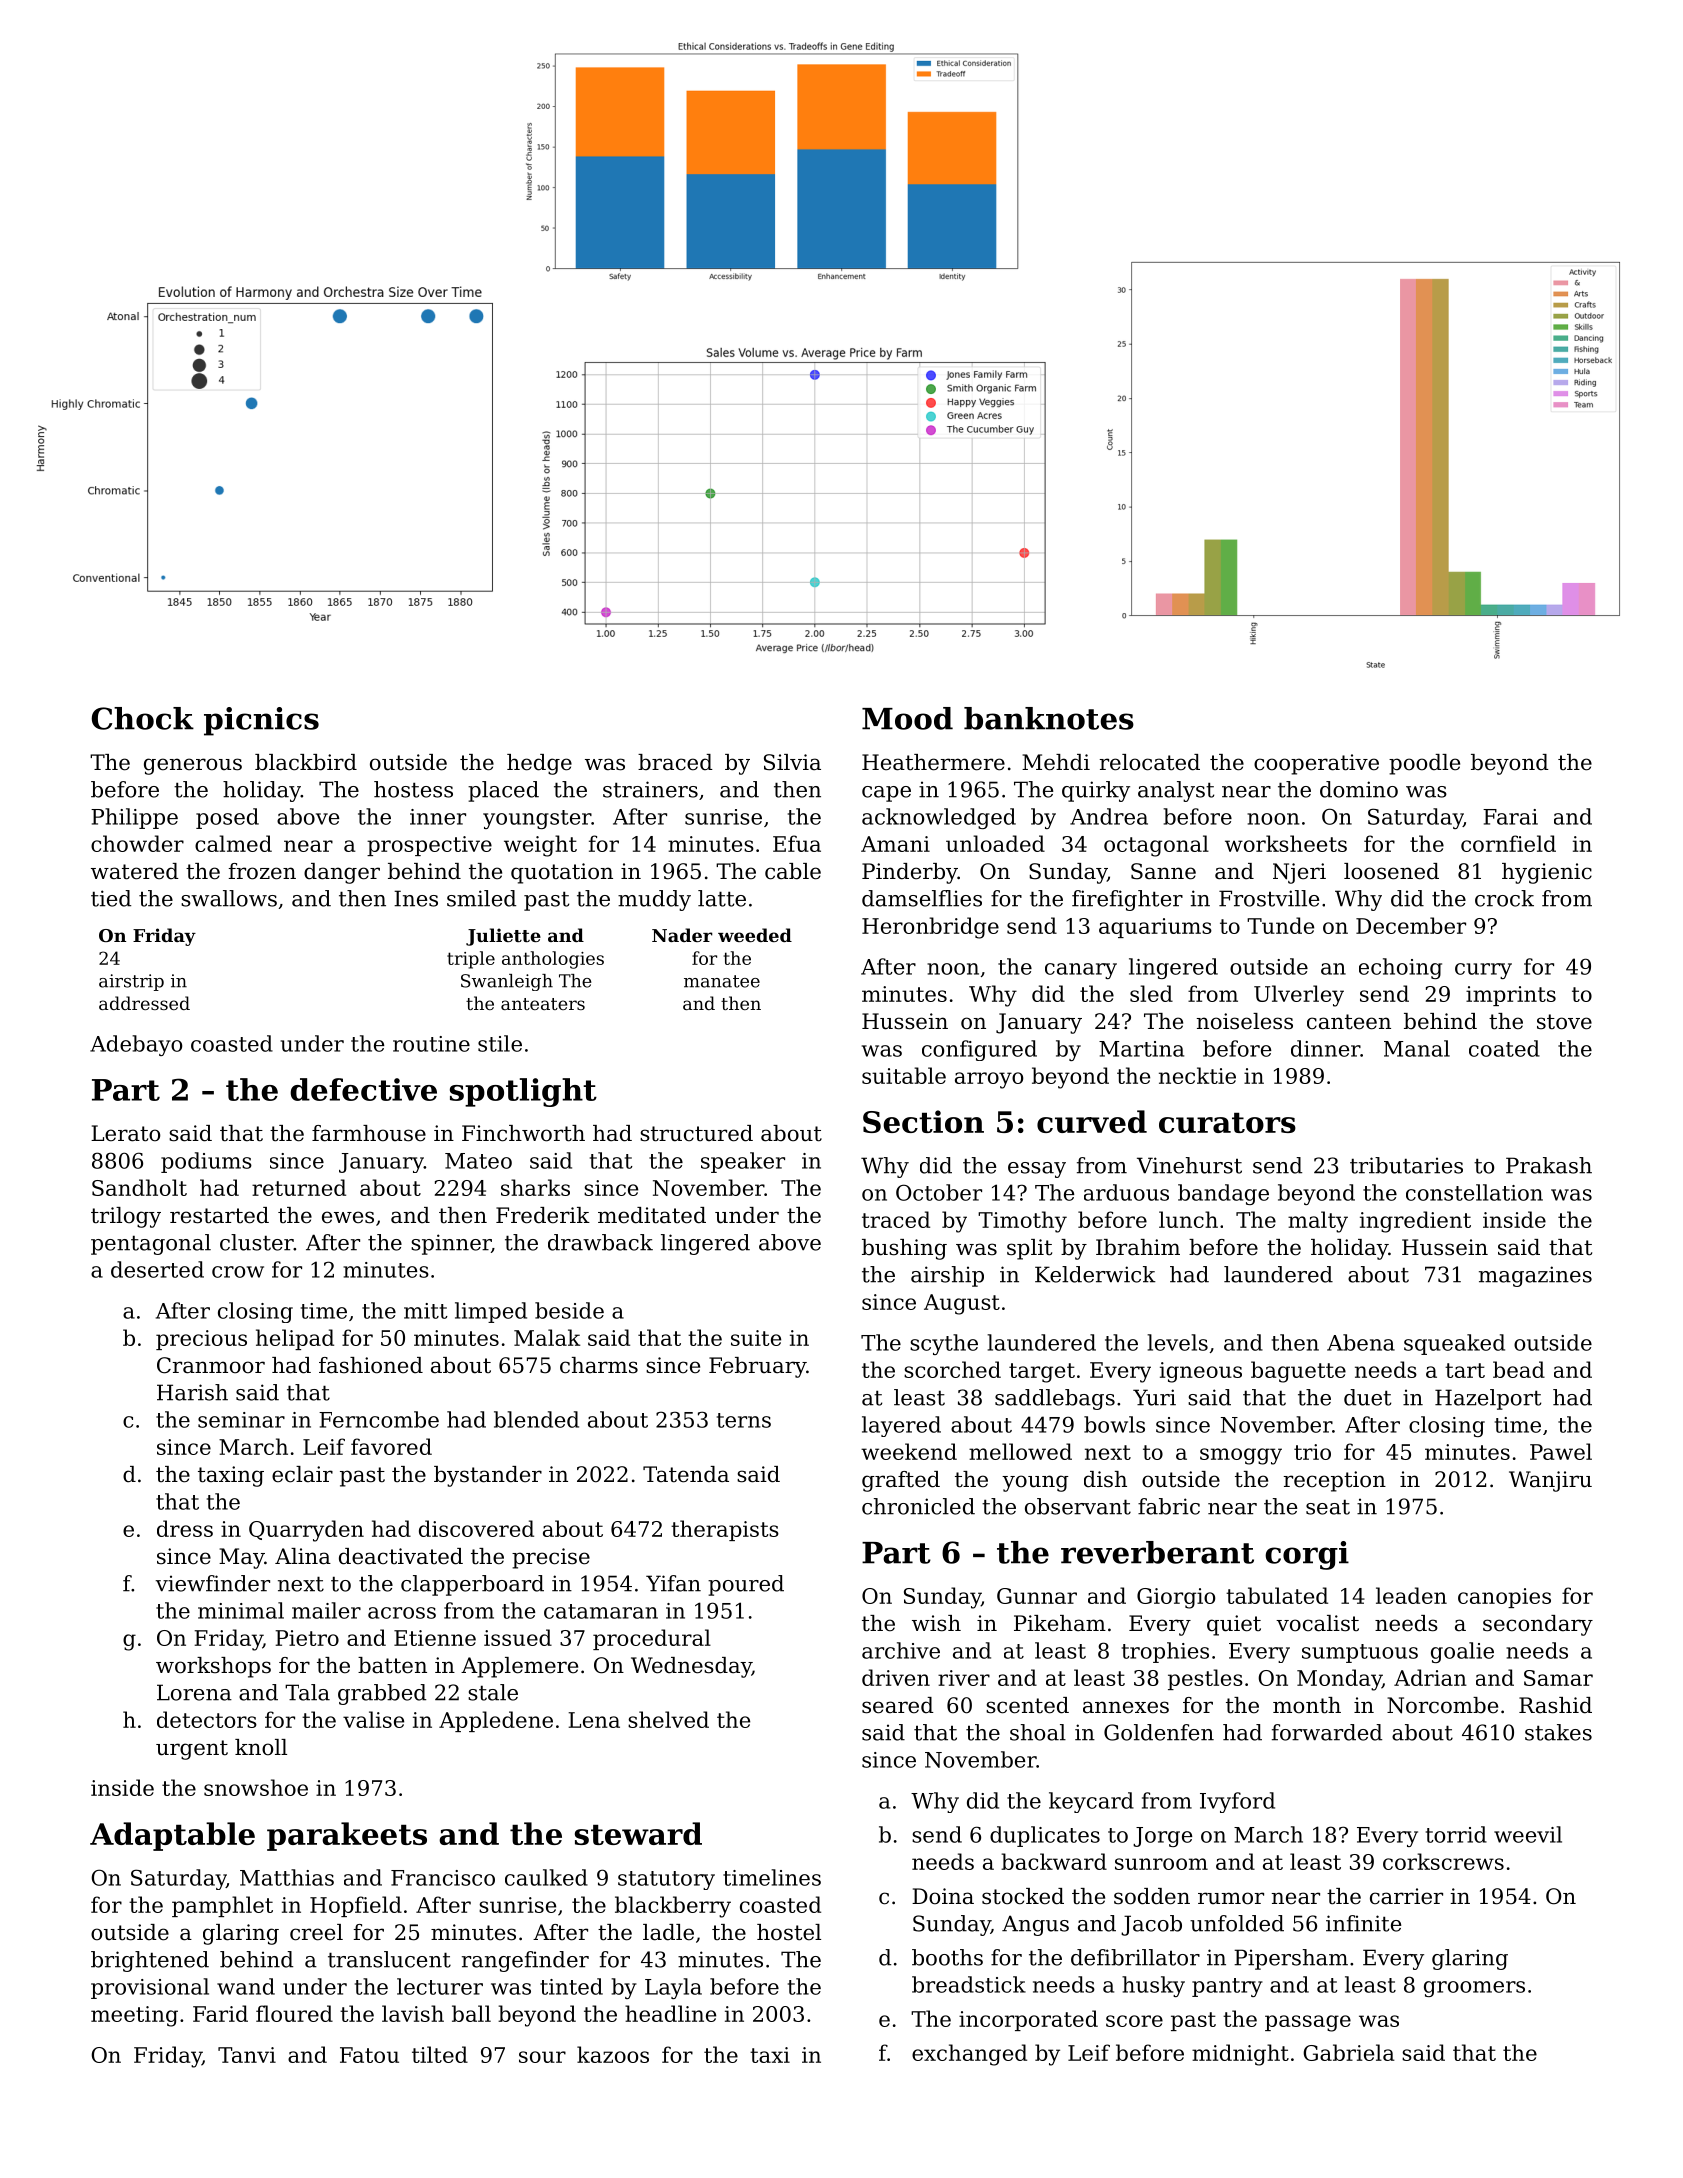  I want to click on loosened, so click(1391, 871).
